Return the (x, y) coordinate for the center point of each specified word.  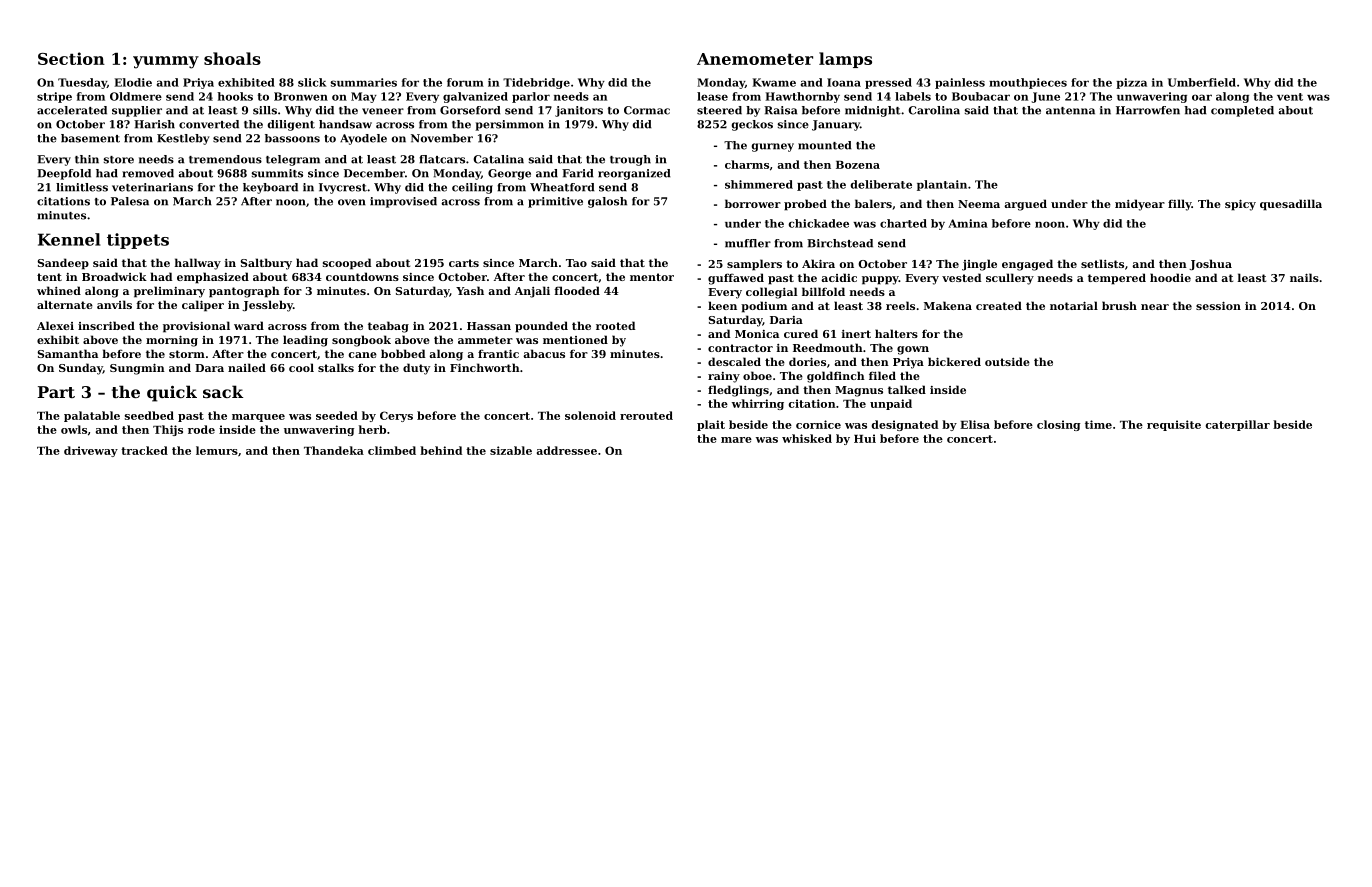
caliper (203, 306)
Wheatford (562, 187)
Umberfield (1202, 82)
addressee (567, 450)
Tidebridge (536, 83)
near (1155, 307)
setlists (1102, 263)
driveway (91, 451)
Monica (757, 334)
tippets (138, 241)
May (364, 97)
